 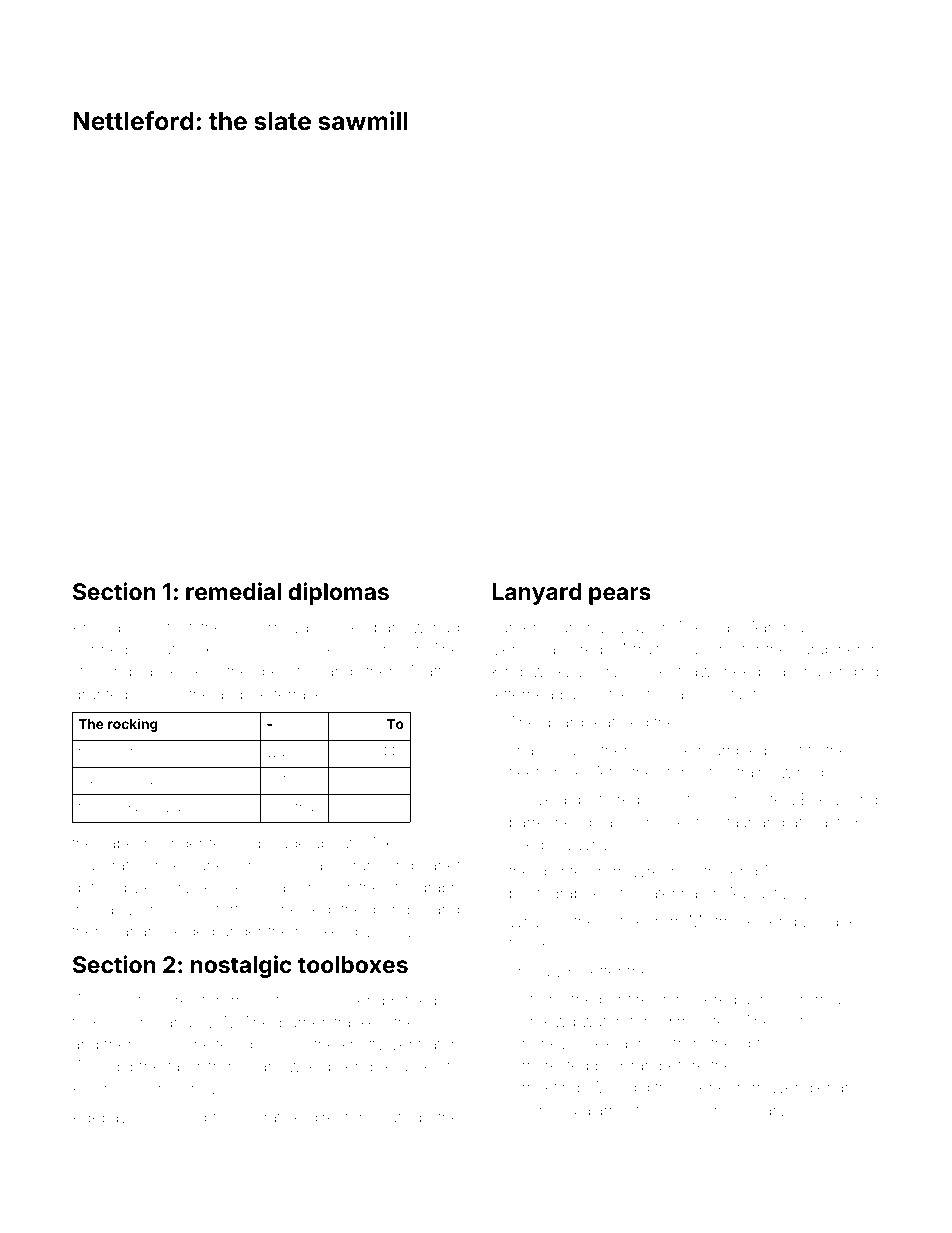 I want to click on Lanyard, so click(x=537, y=594).
